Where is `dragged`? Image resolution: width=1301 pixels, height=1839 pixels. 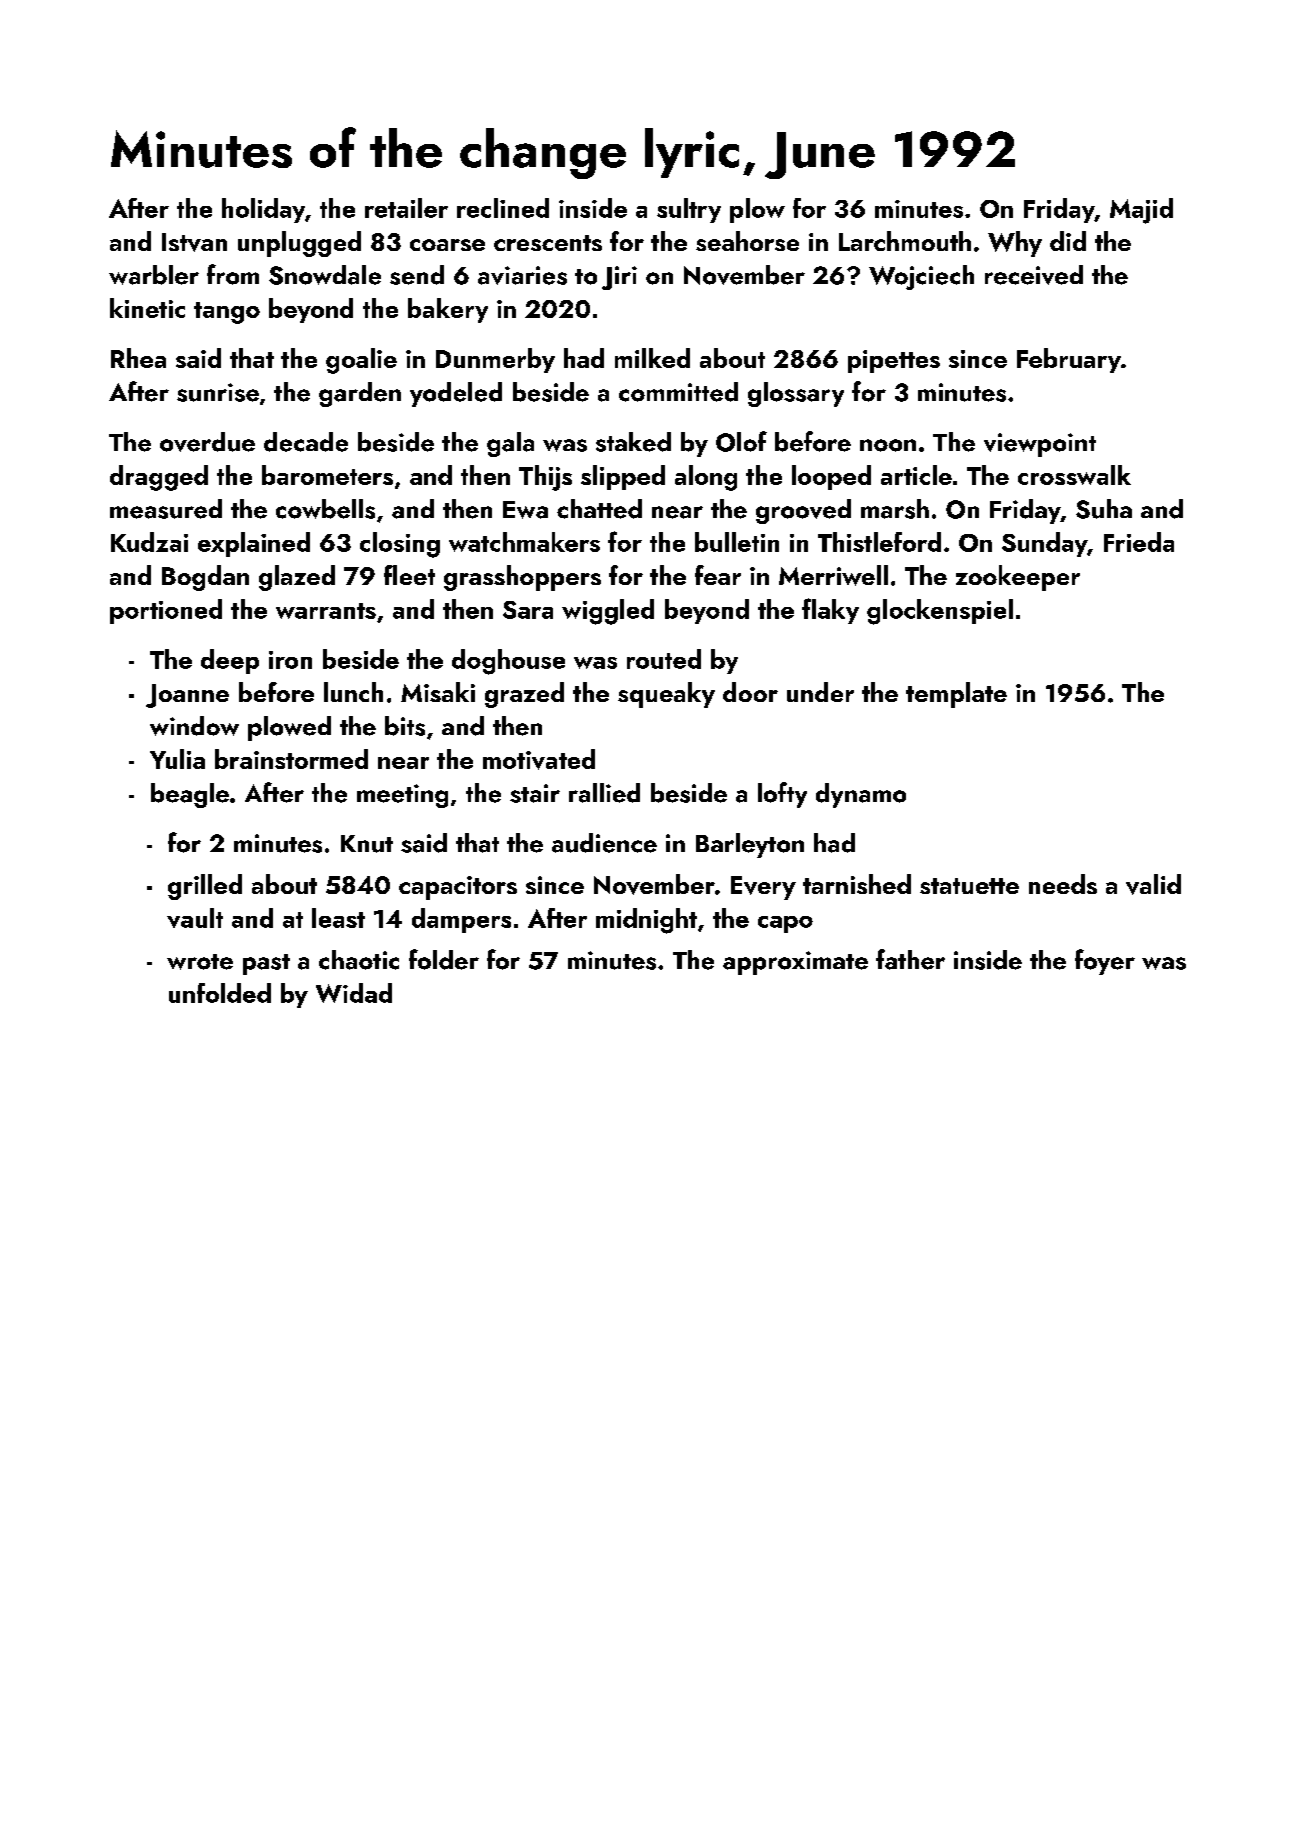 dragged is located at coordinates (159, 478).
